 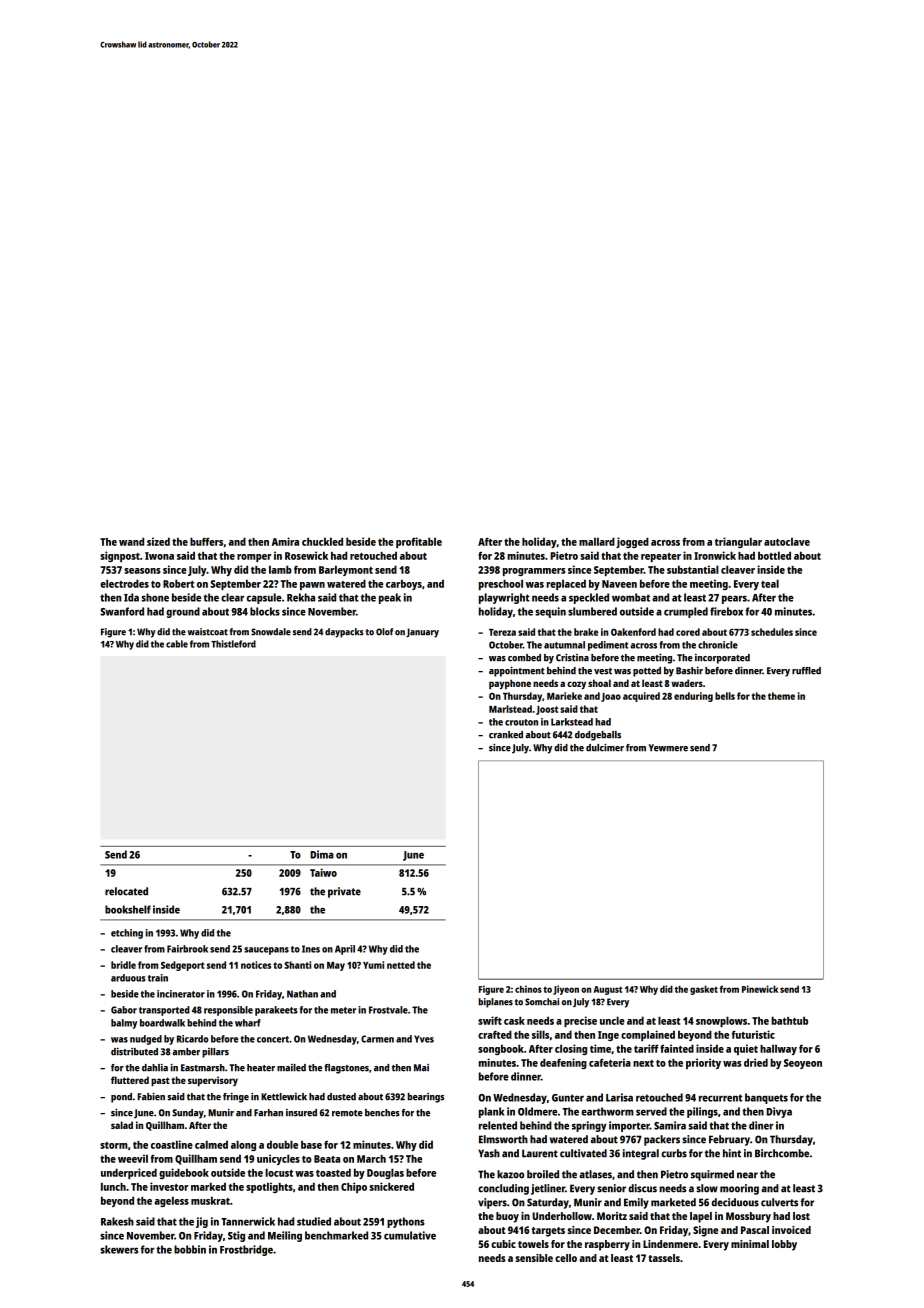 I want to click on culverts, so click(x=779, y=1202).
